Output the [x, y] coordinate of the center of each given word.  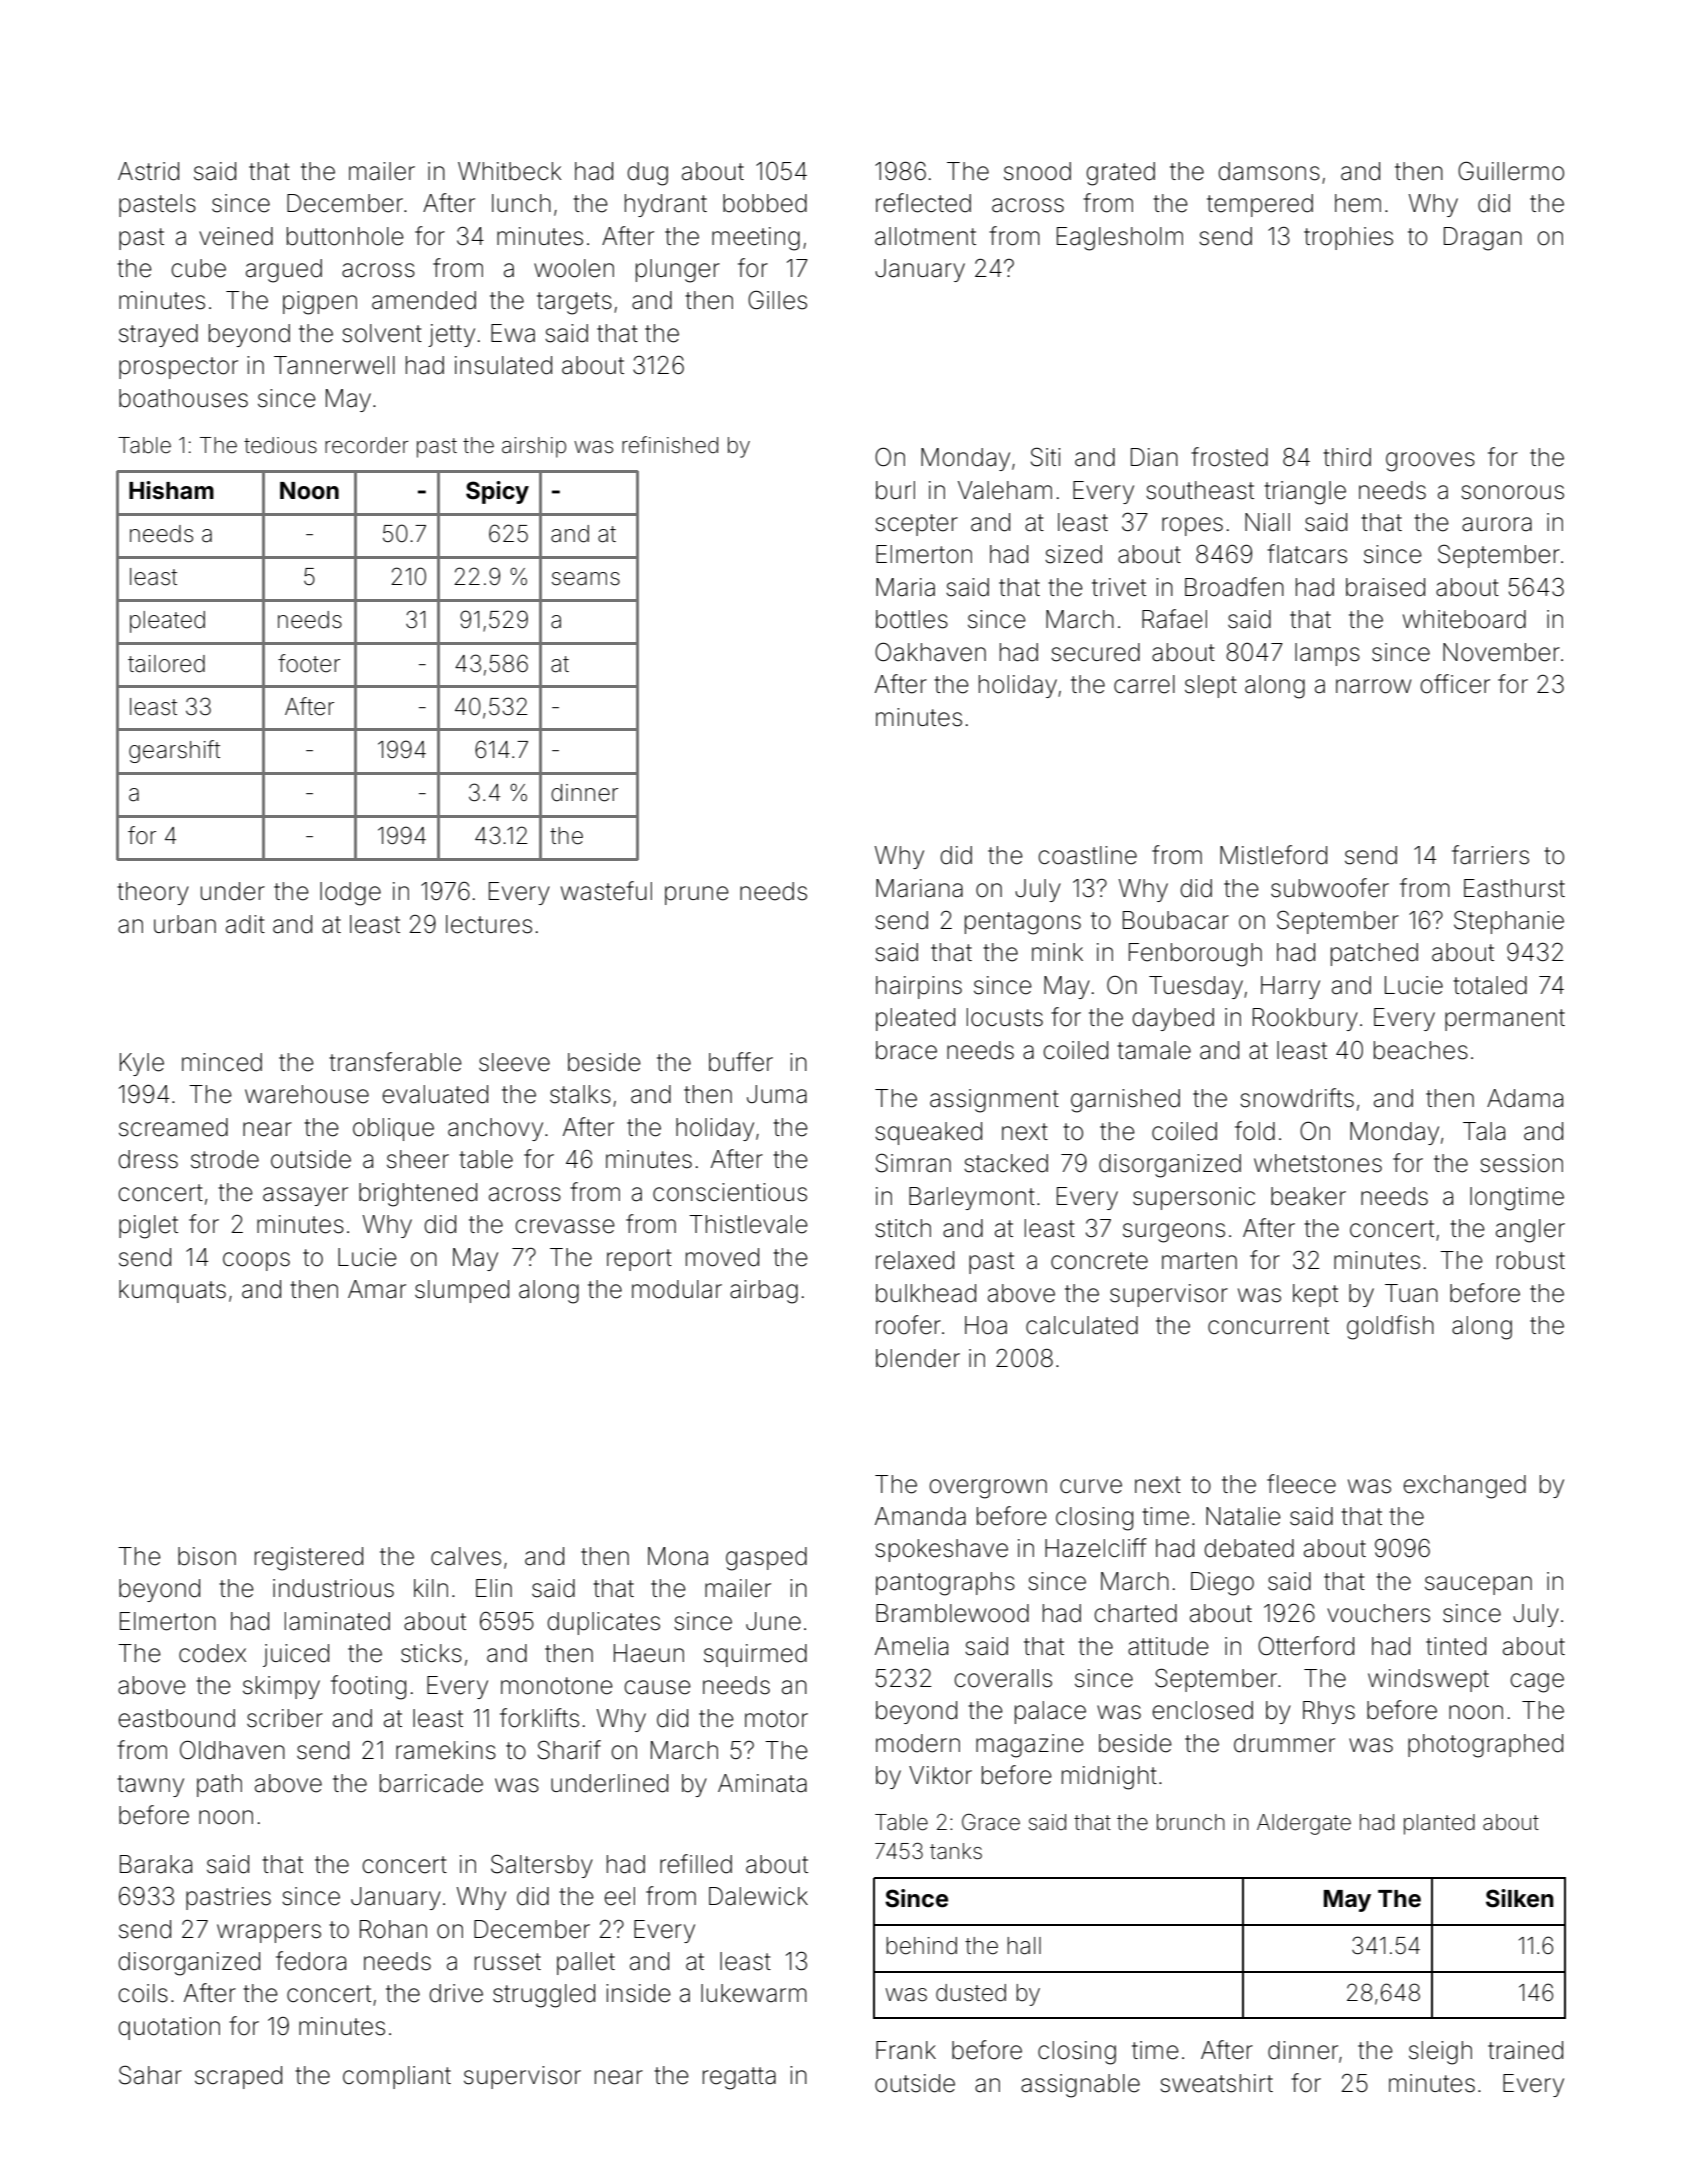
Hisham [171, 490]
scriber [285, 1718]
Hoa [986, 1325]
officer [1455, 684]
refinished [670, 445]
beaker [1308, 1196]
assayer [305, 1196]
